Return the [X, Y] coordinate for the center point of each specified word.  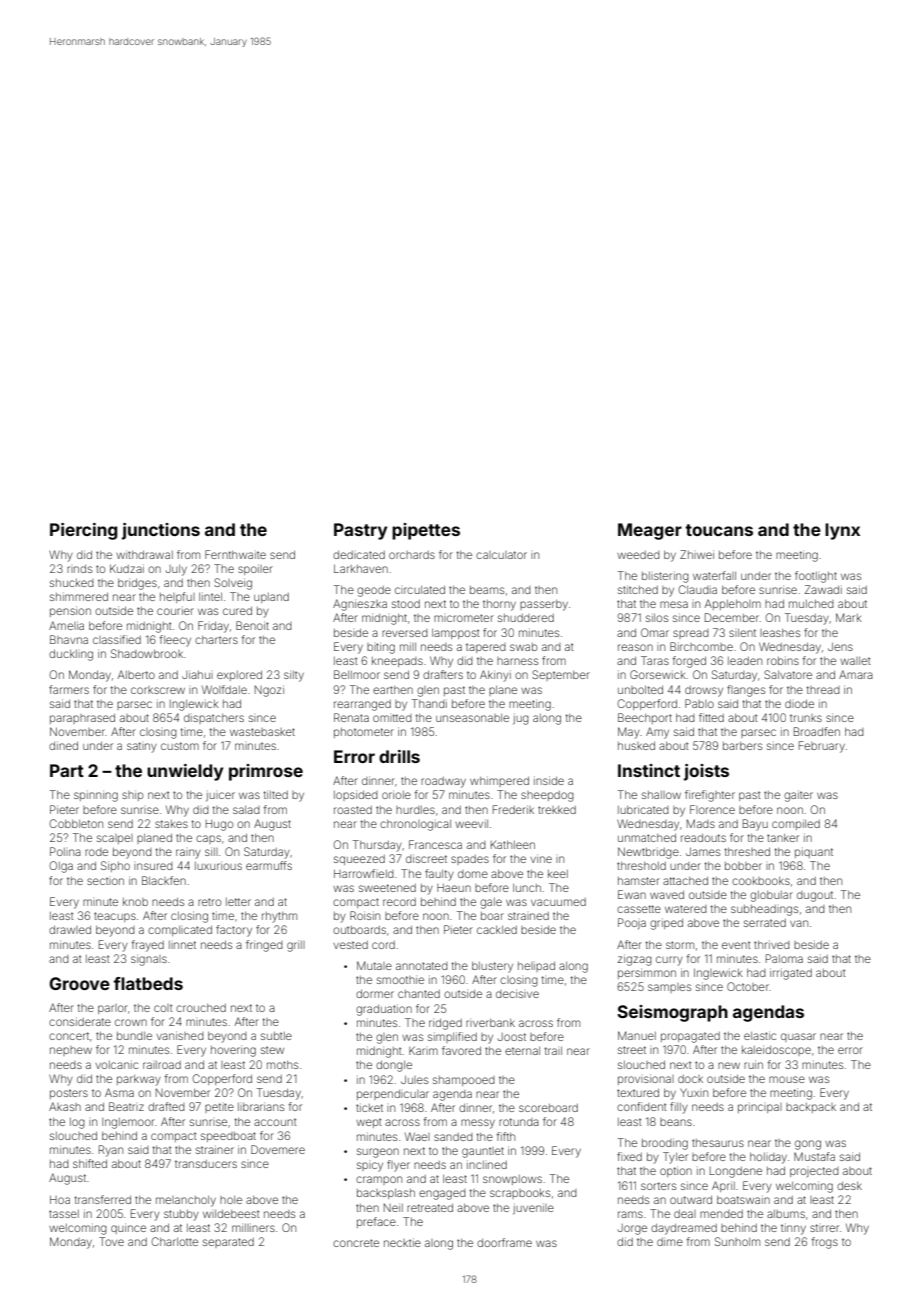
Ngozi [269, 691]
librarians [261, 1106]
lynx [842, 531]
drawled [70, 930]
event [736, 945]
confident [642, 1106]
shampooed [464, 1081]
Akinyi [495, 676]
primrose [266, 772]
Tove [111, 1241]
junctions [161, 531]
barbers [742, 746]
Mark [849, 617]
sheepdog [547, 796]
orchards [412, 555]
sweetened [387, 888]
